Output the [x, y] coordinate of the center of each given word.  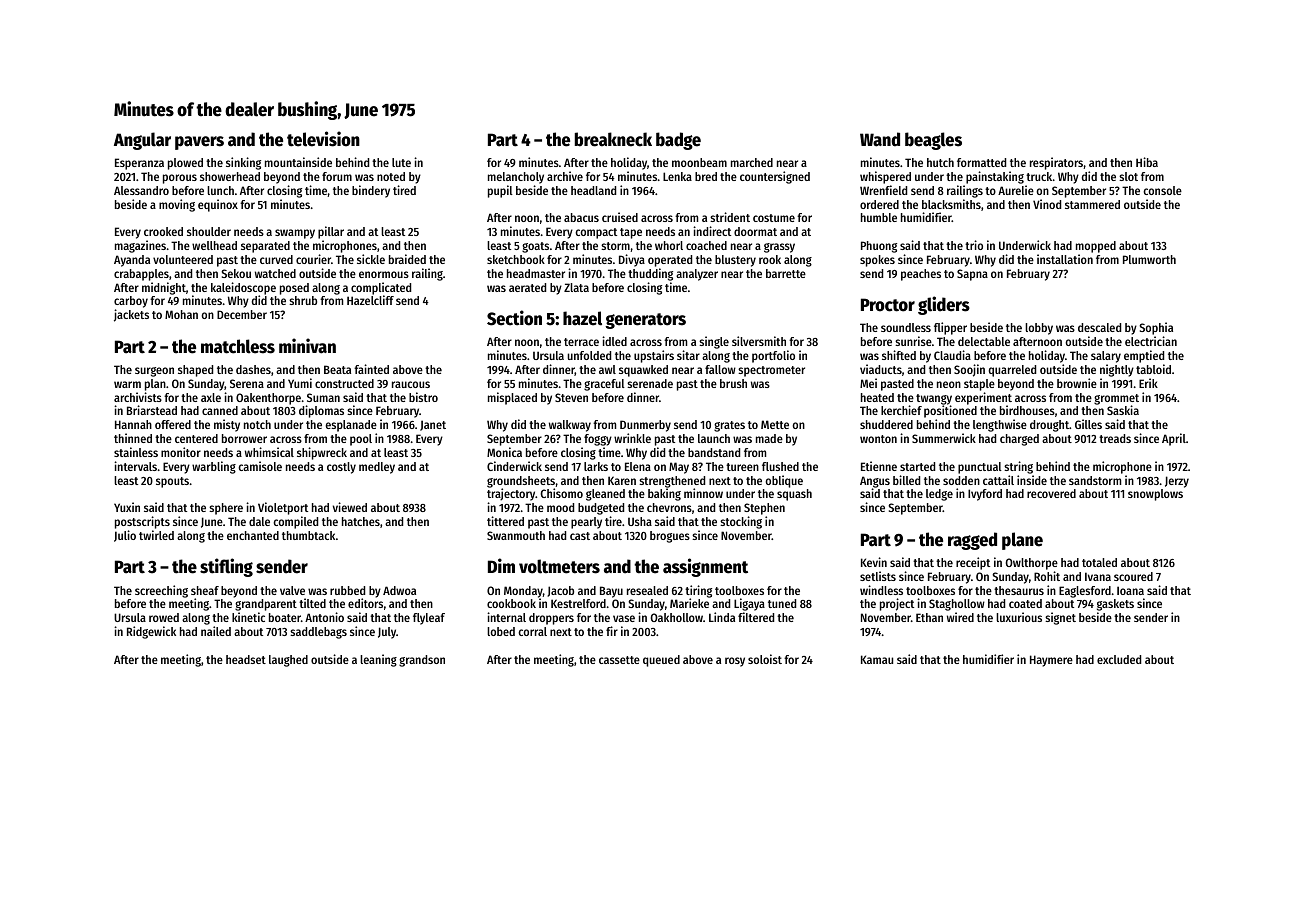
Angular [142, 141]
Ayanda [132, 261]
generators [645, 321]
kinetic [248, 617]
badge [678, 141]
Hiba [1147, 162]
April [1174, 439]
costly [341, 468]
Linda [722, 617]
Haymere [1051, 661]
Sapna [972, 275]
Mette [775, 424]
